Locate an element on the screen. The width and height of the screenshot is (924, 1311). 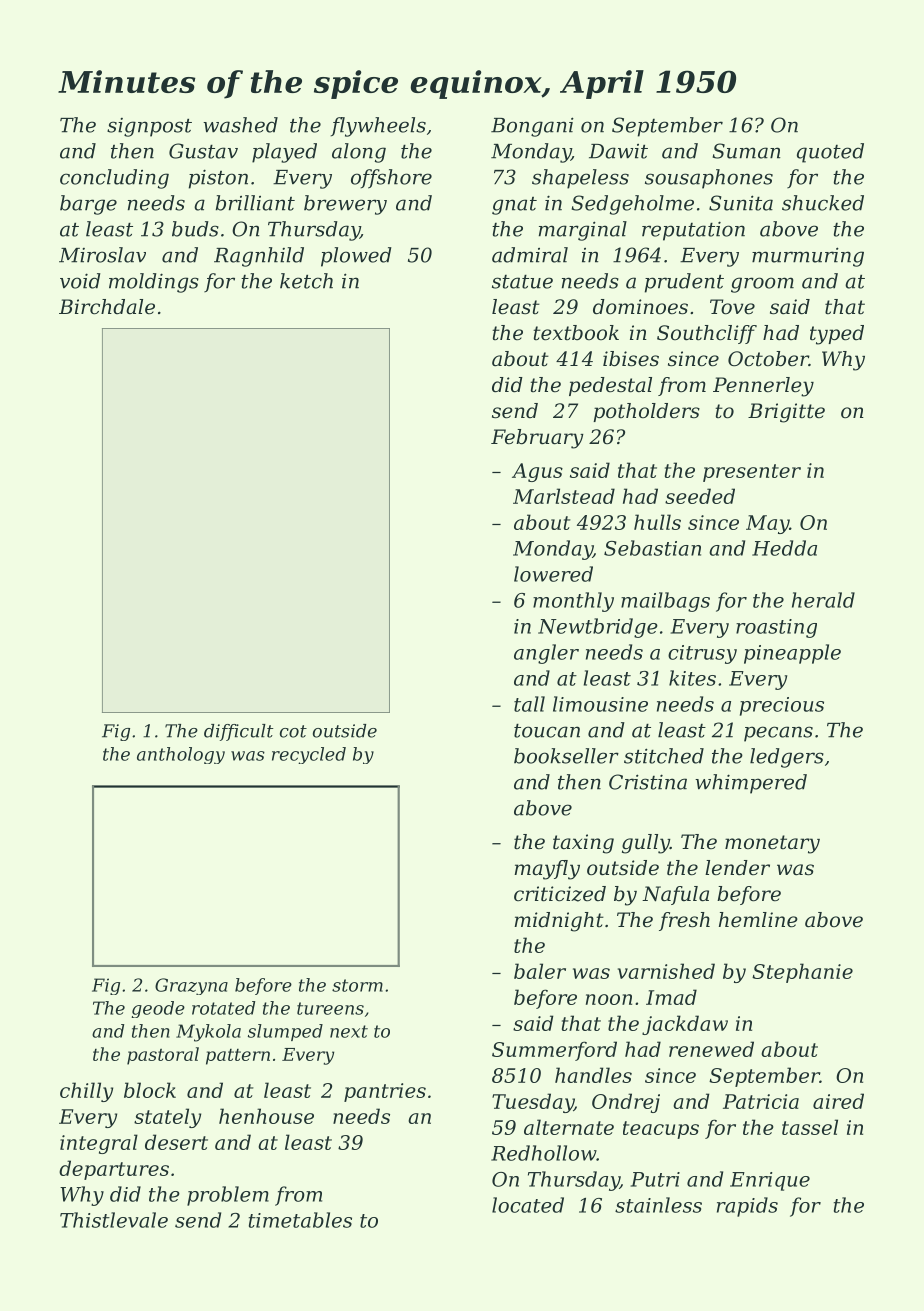
statue is located at coordinates (522, 282).
